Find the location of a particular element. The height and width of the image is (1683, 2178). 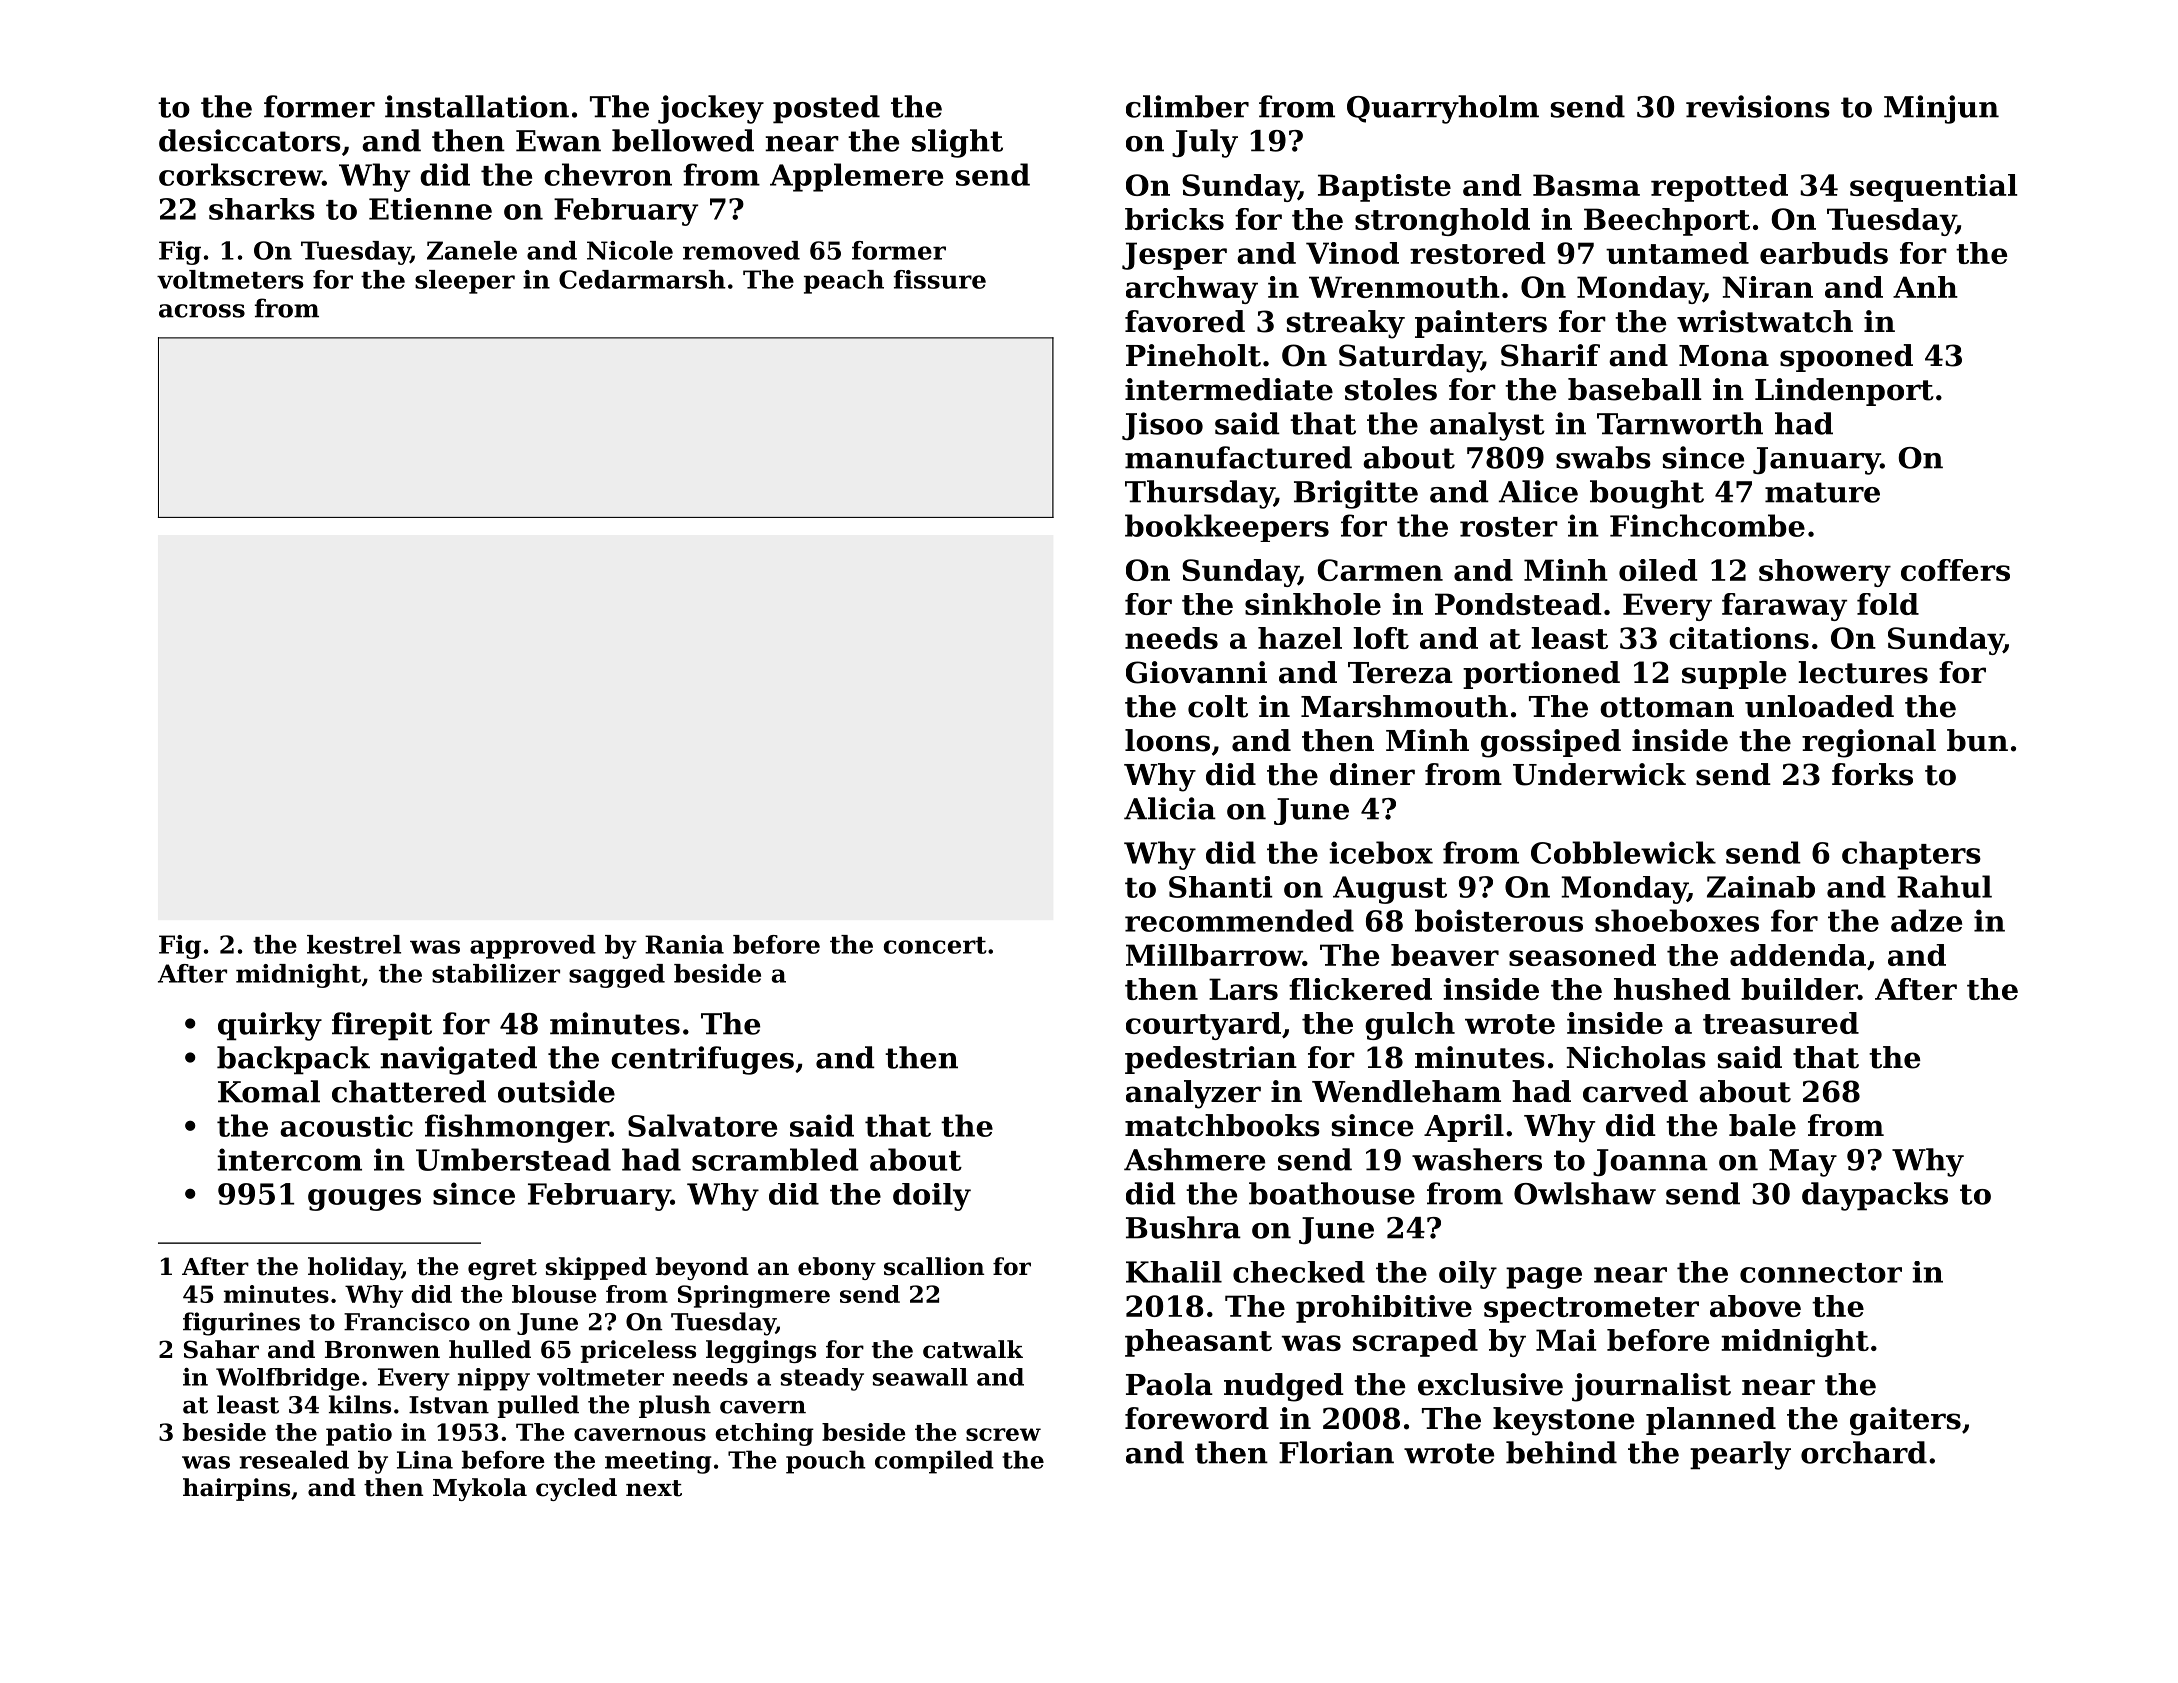

loons is located at coordinates (1167, 740).
